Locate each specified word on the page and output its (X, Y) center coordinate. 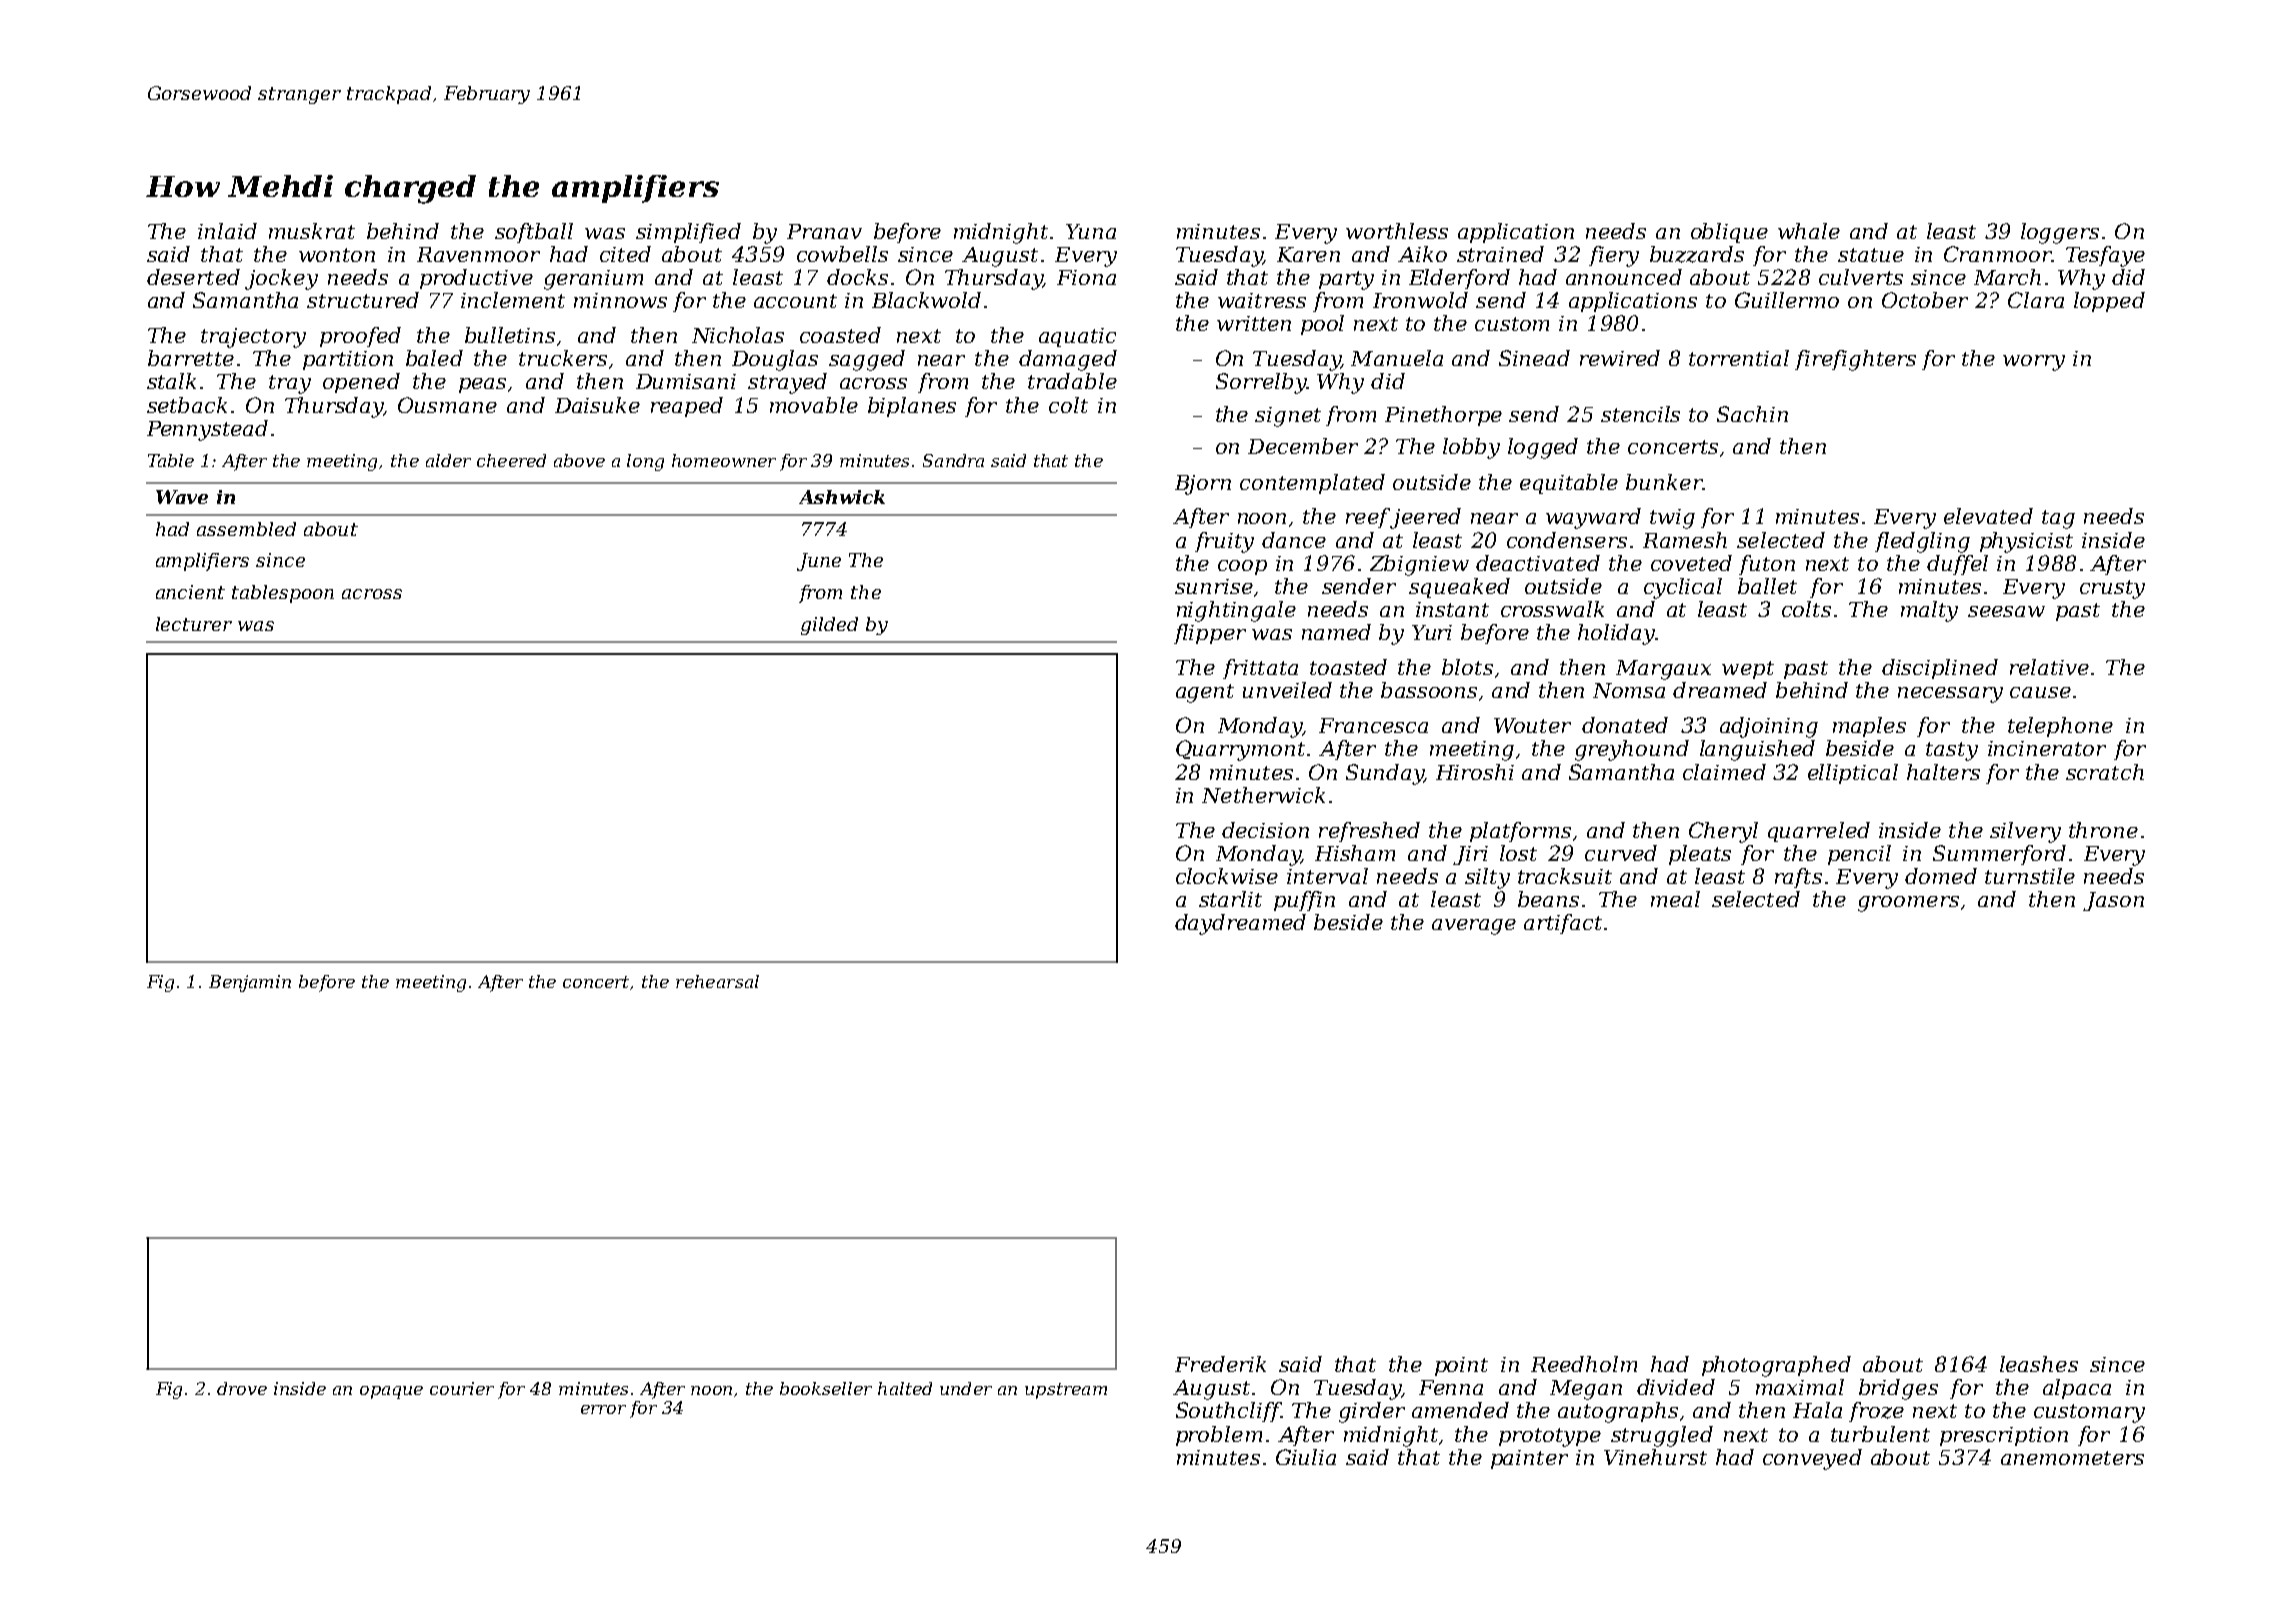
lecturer (194, 624)
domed (1941, 876)
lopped (2109, 302)
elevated (1988, 516)
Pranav (824, 231)
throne (2103, 830)
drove (242, 1388)
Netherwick (1263, 795)
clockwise (1227, 876)
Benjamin (250, 983)
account (795, 301)
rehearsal (717, 981)
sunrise (1214, 586)
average (1474, 927)
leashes (2039, 1364)
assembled (246, 529)
